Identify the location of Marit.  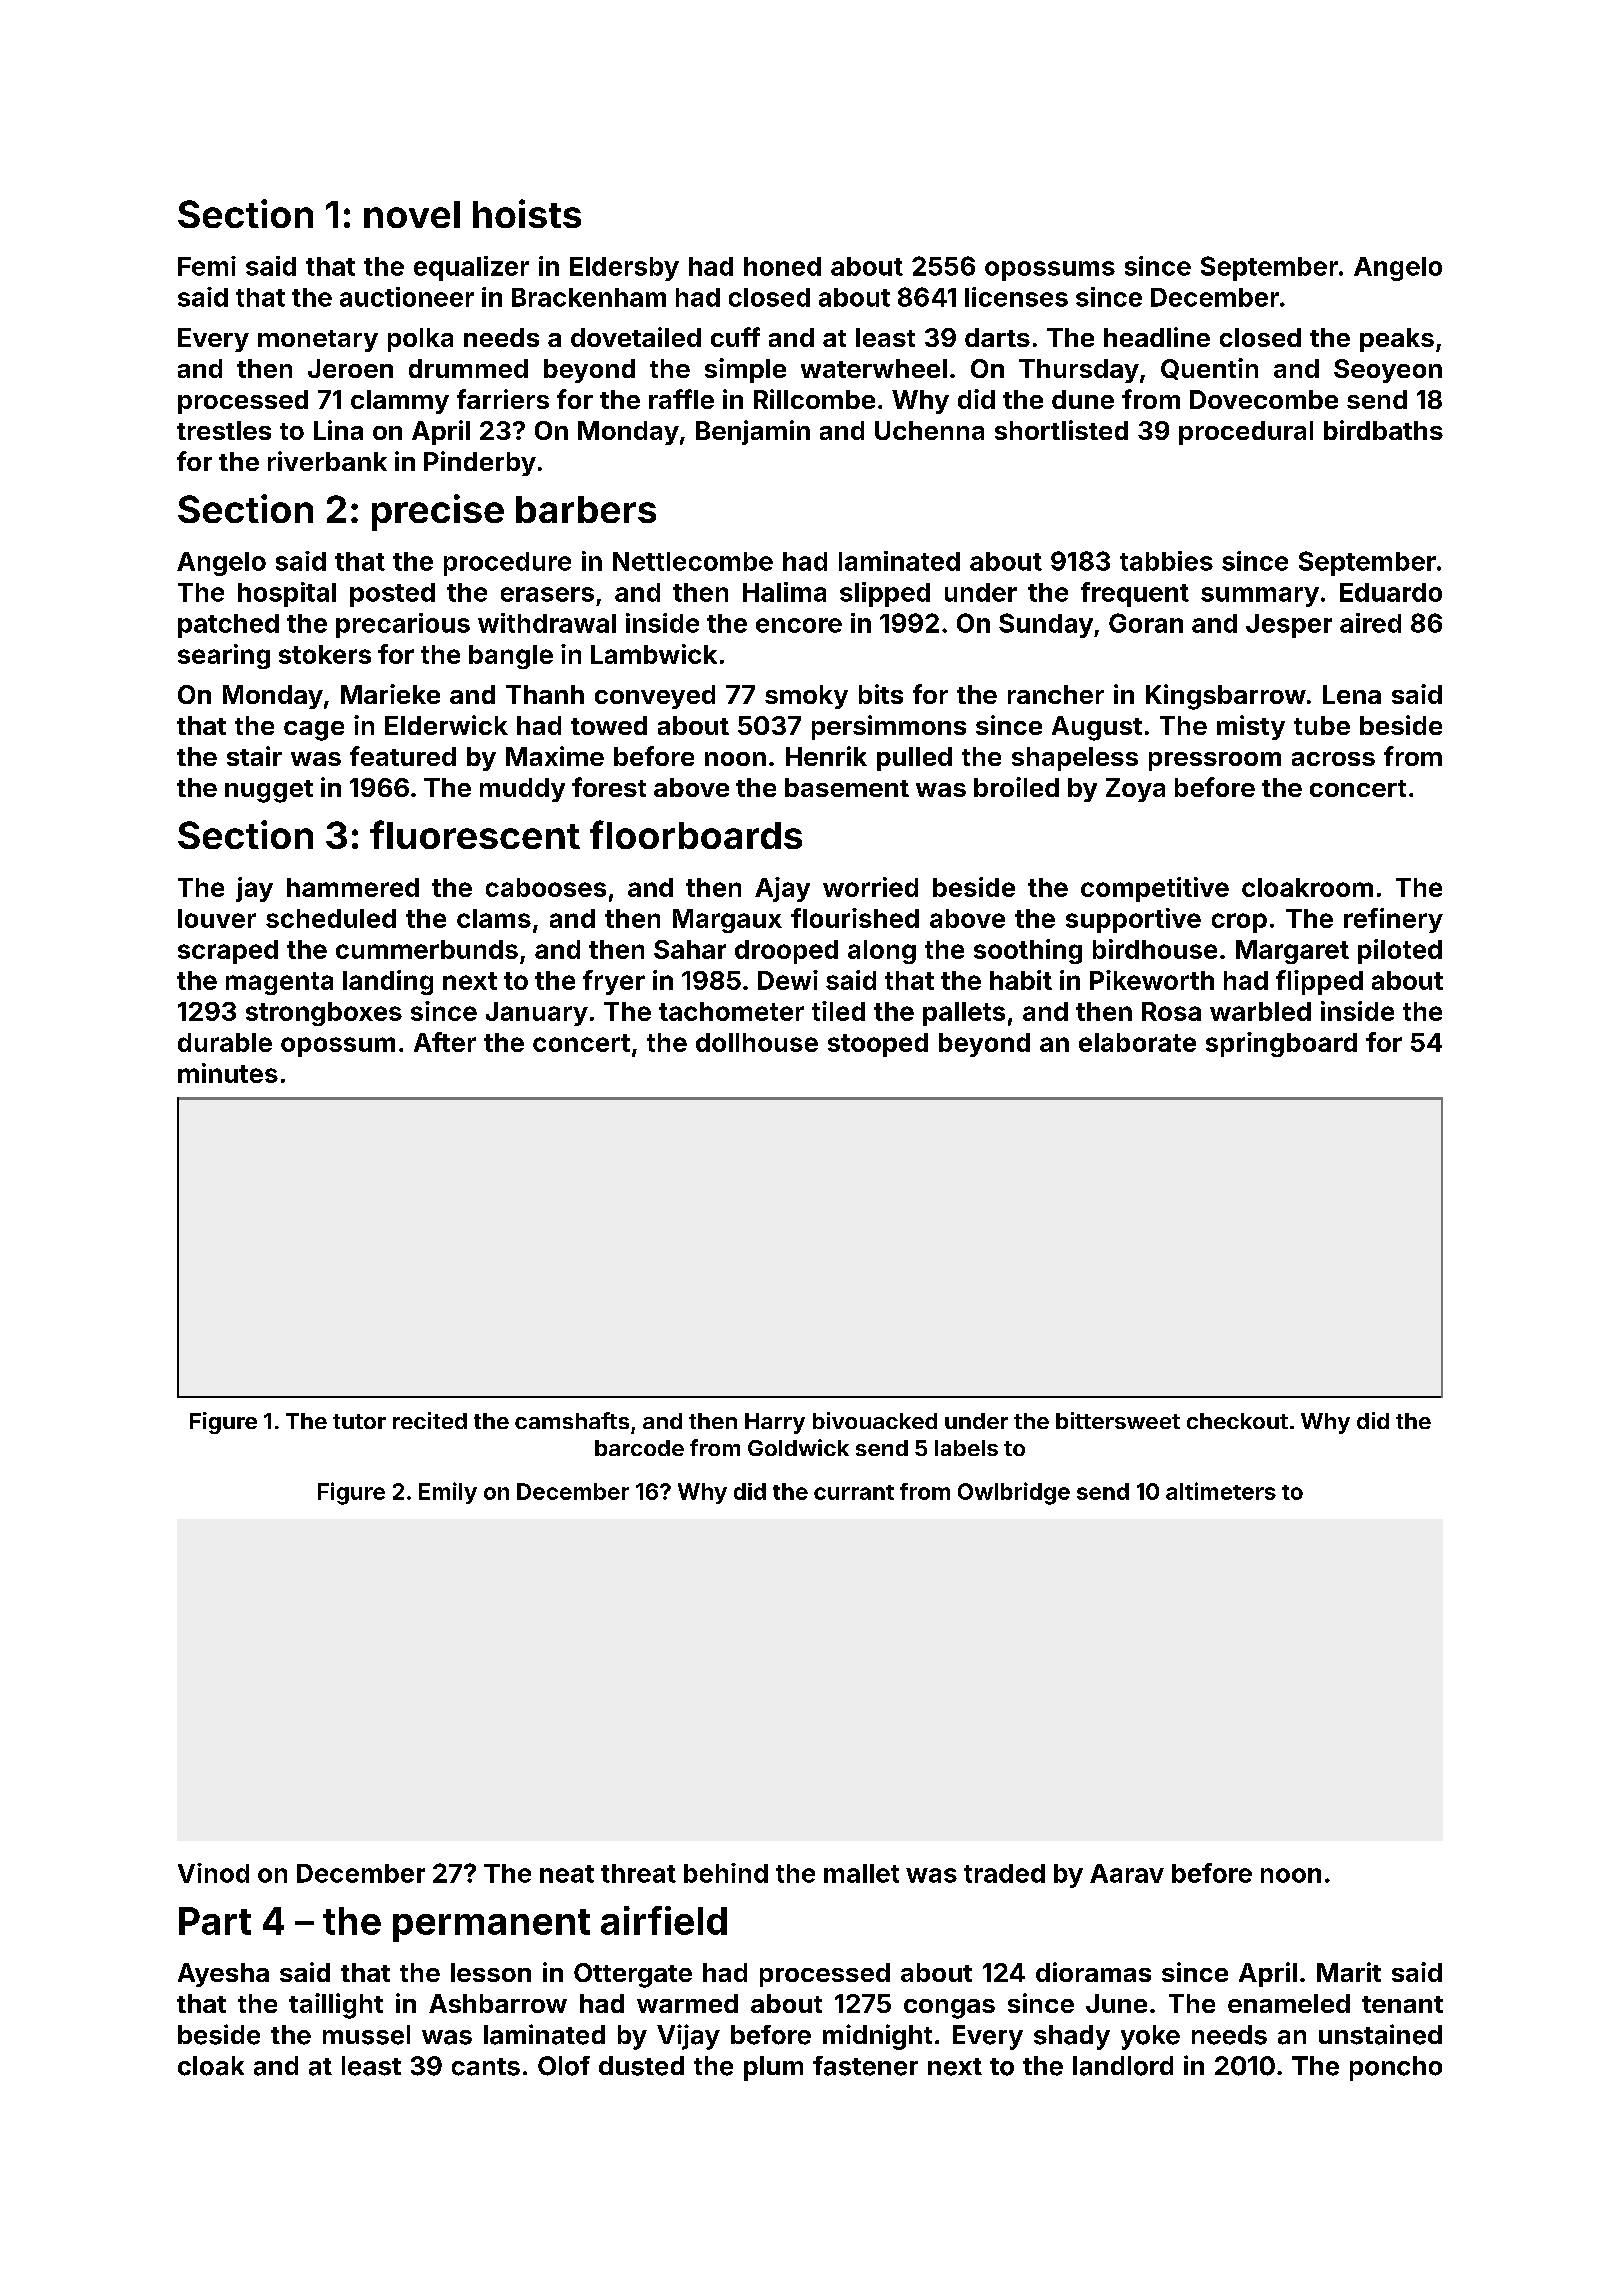
(1349, 1972).
